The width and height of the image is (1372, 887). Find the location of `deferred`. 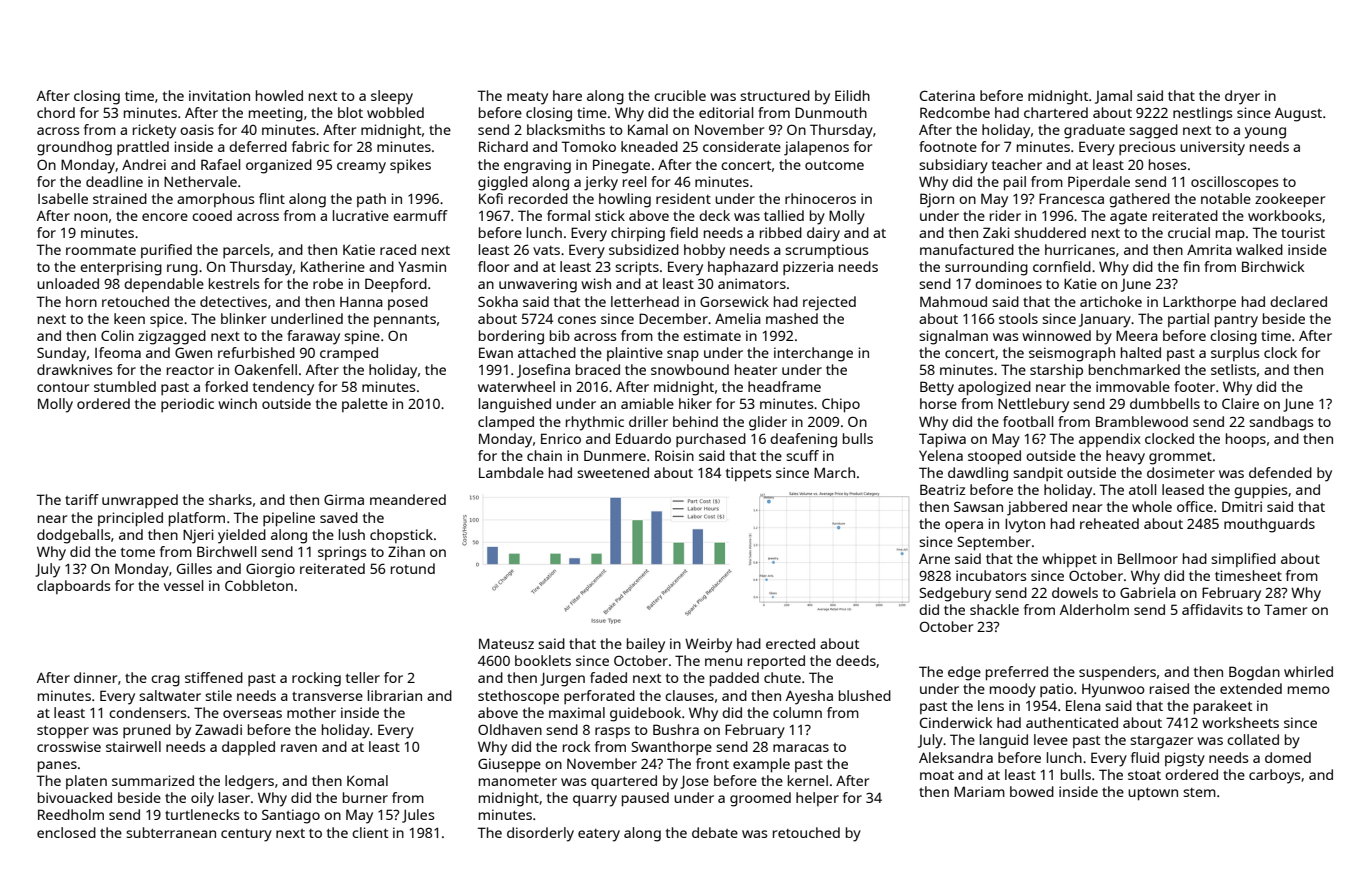

deferred is located at coordinates (258, 146).
